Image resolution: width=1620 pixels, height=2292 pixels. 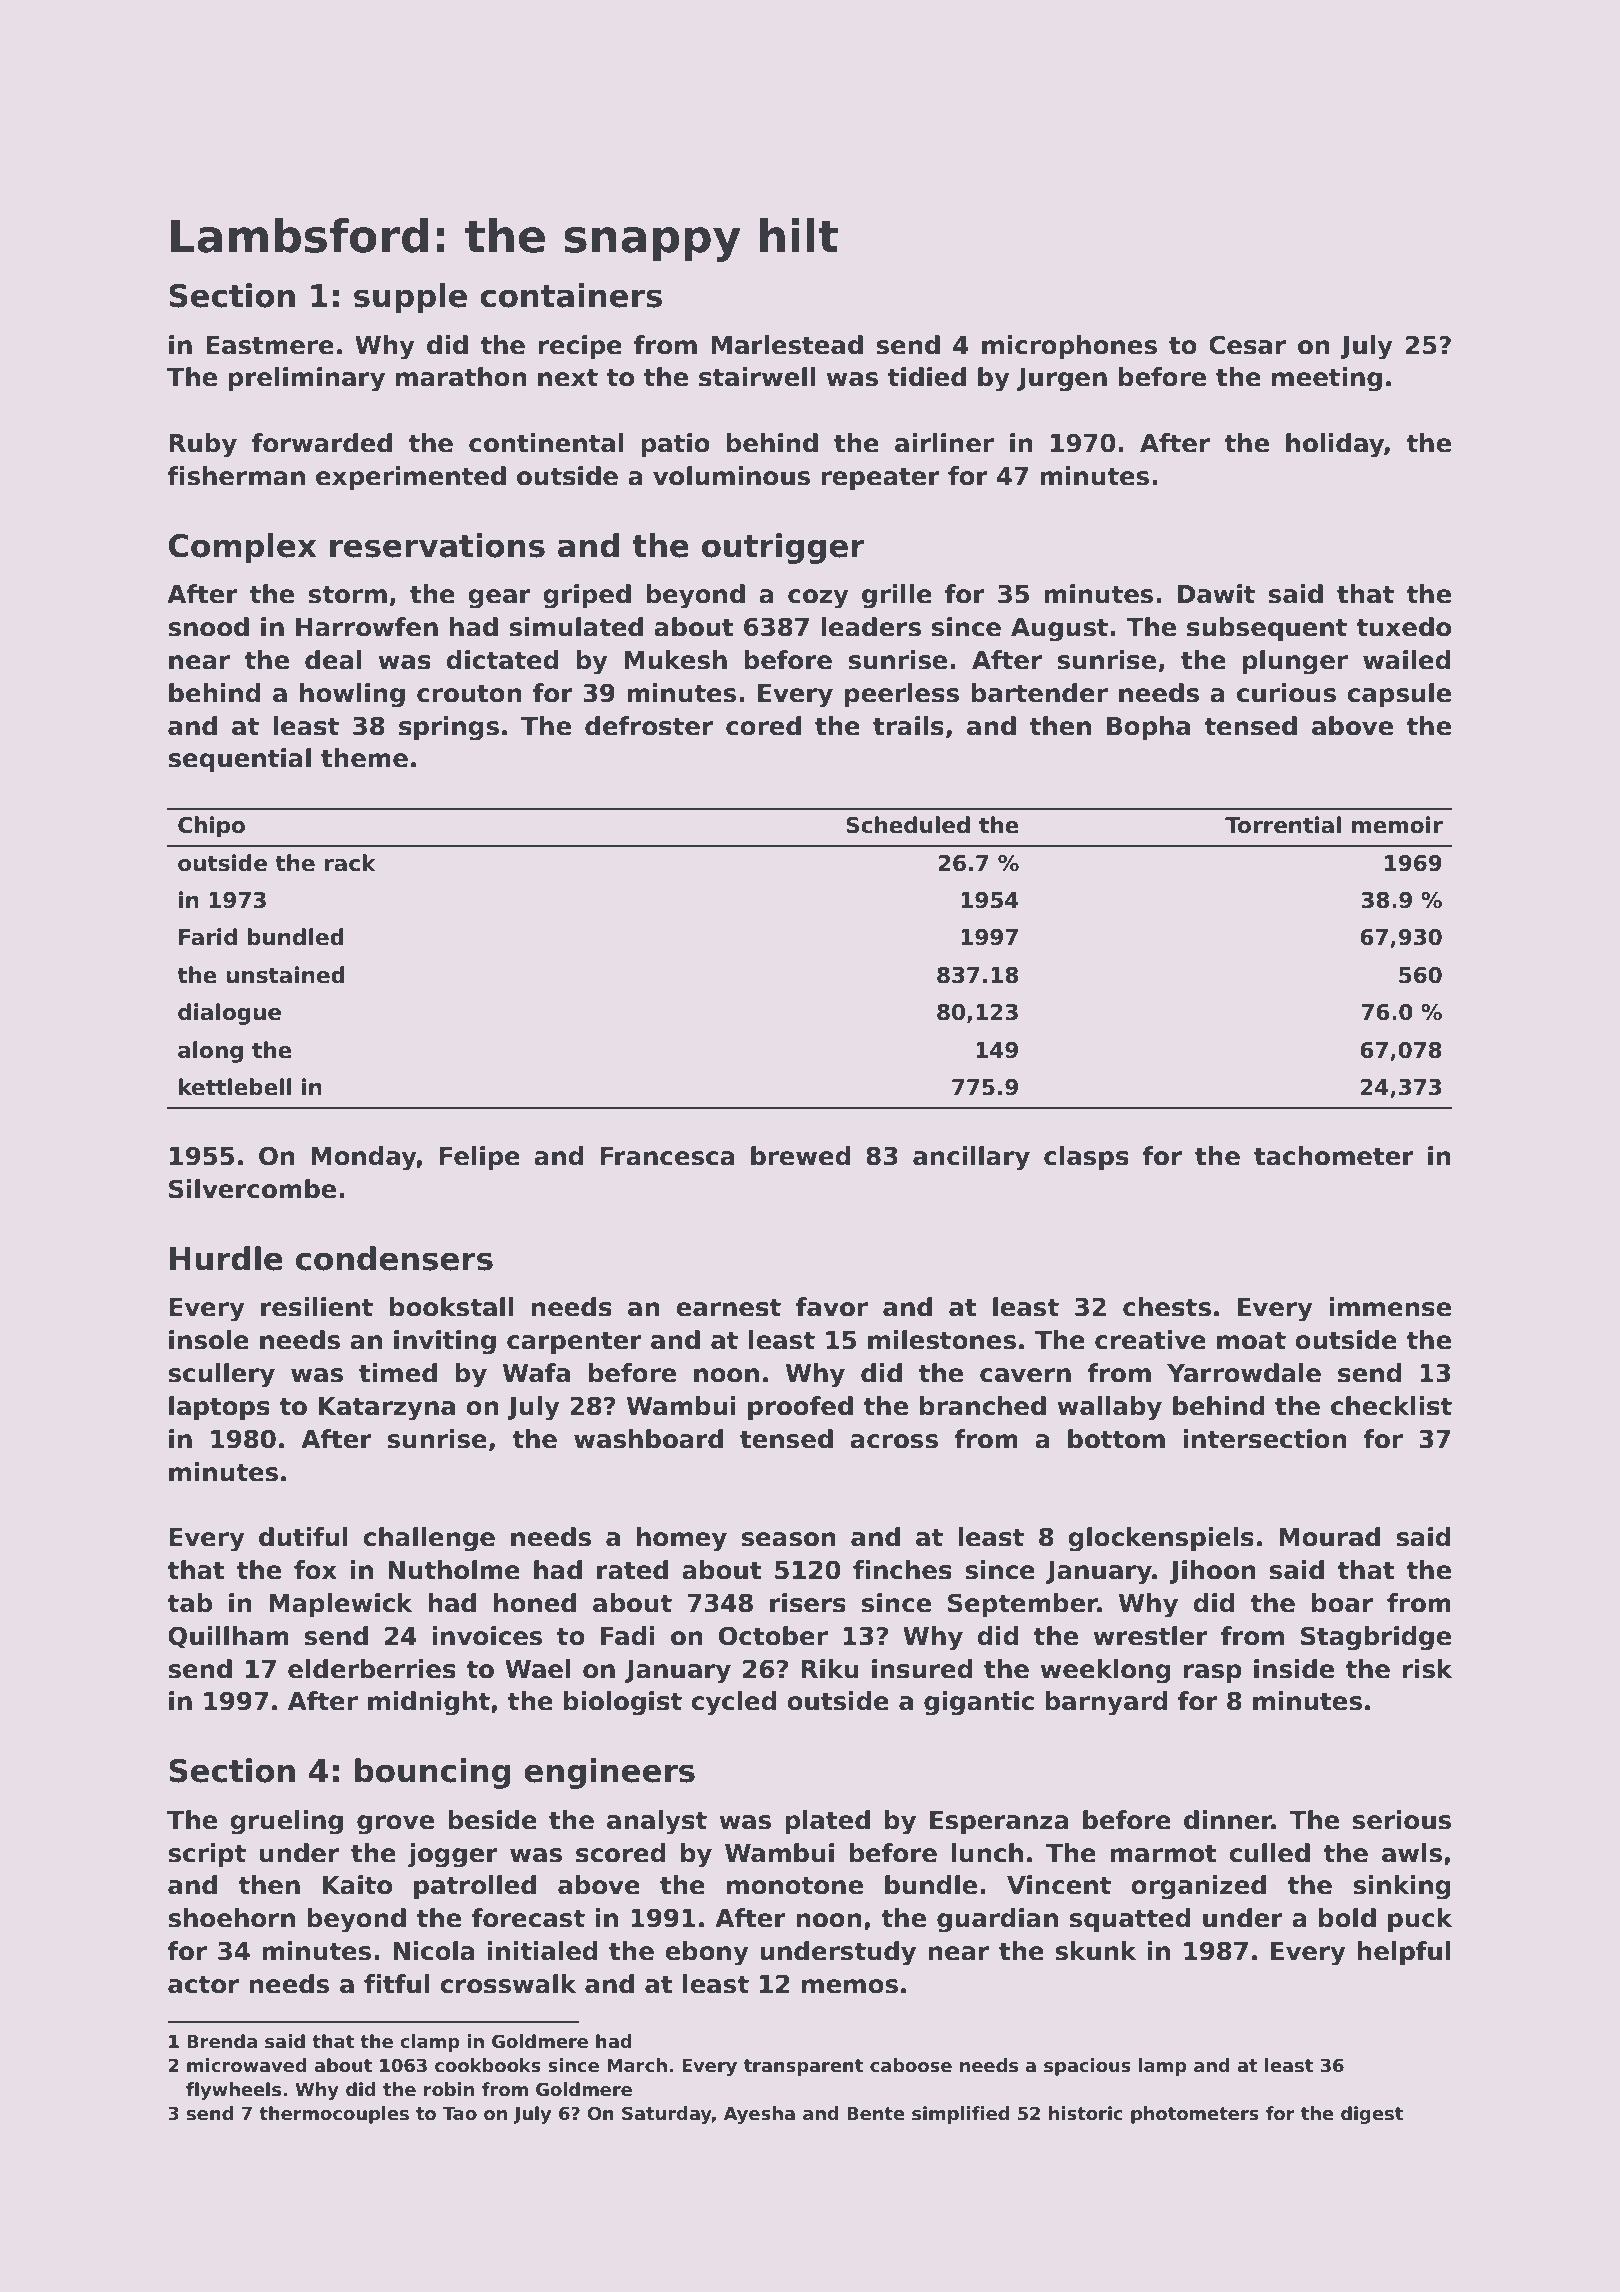 What do you see at coordinates (1390, 1307) in the screenshot?
I see `immense` at bounding box center [1390, 1307].
